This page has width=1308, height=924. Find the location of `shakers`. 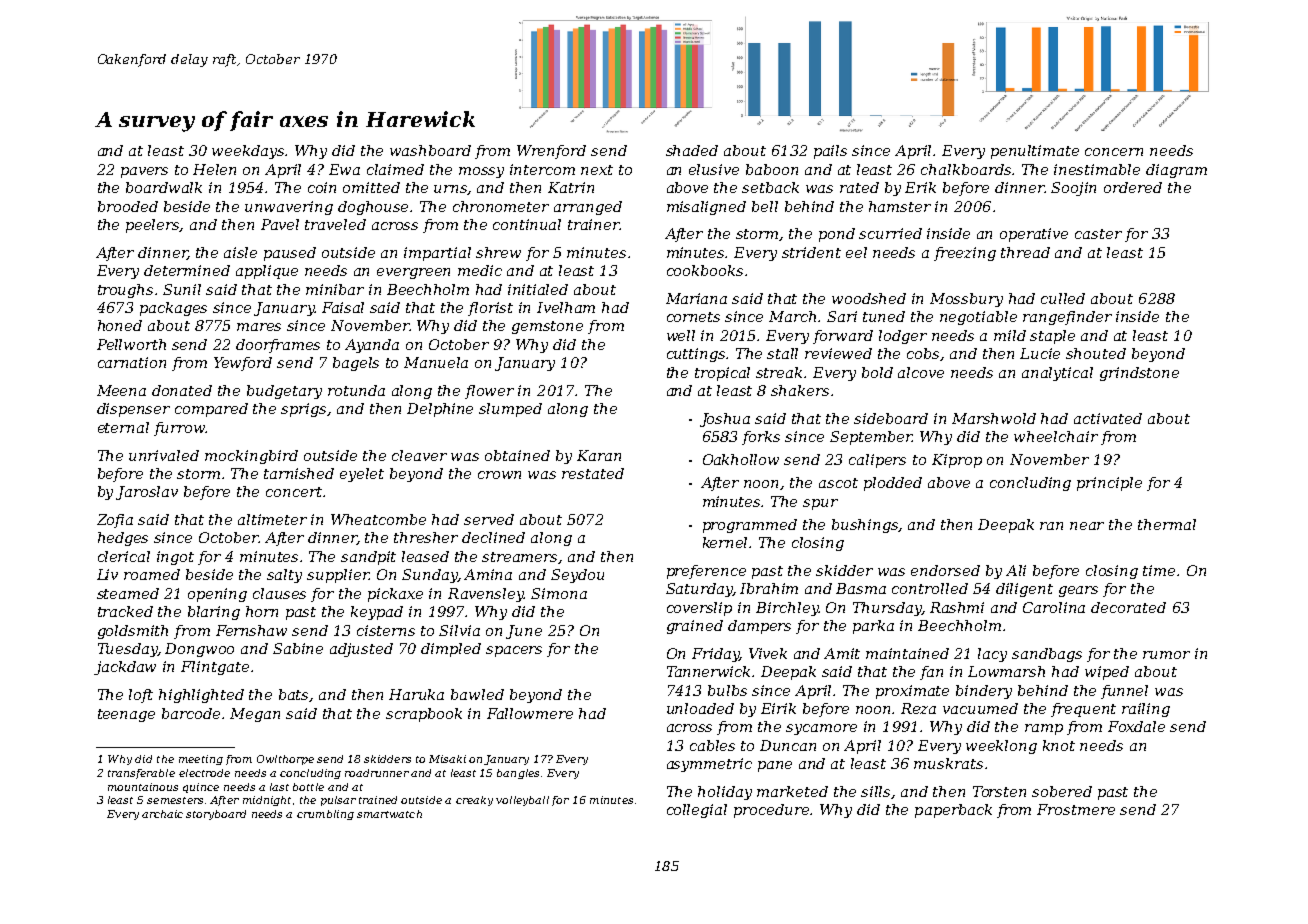

shakers is located at coordinates (800, 390).
